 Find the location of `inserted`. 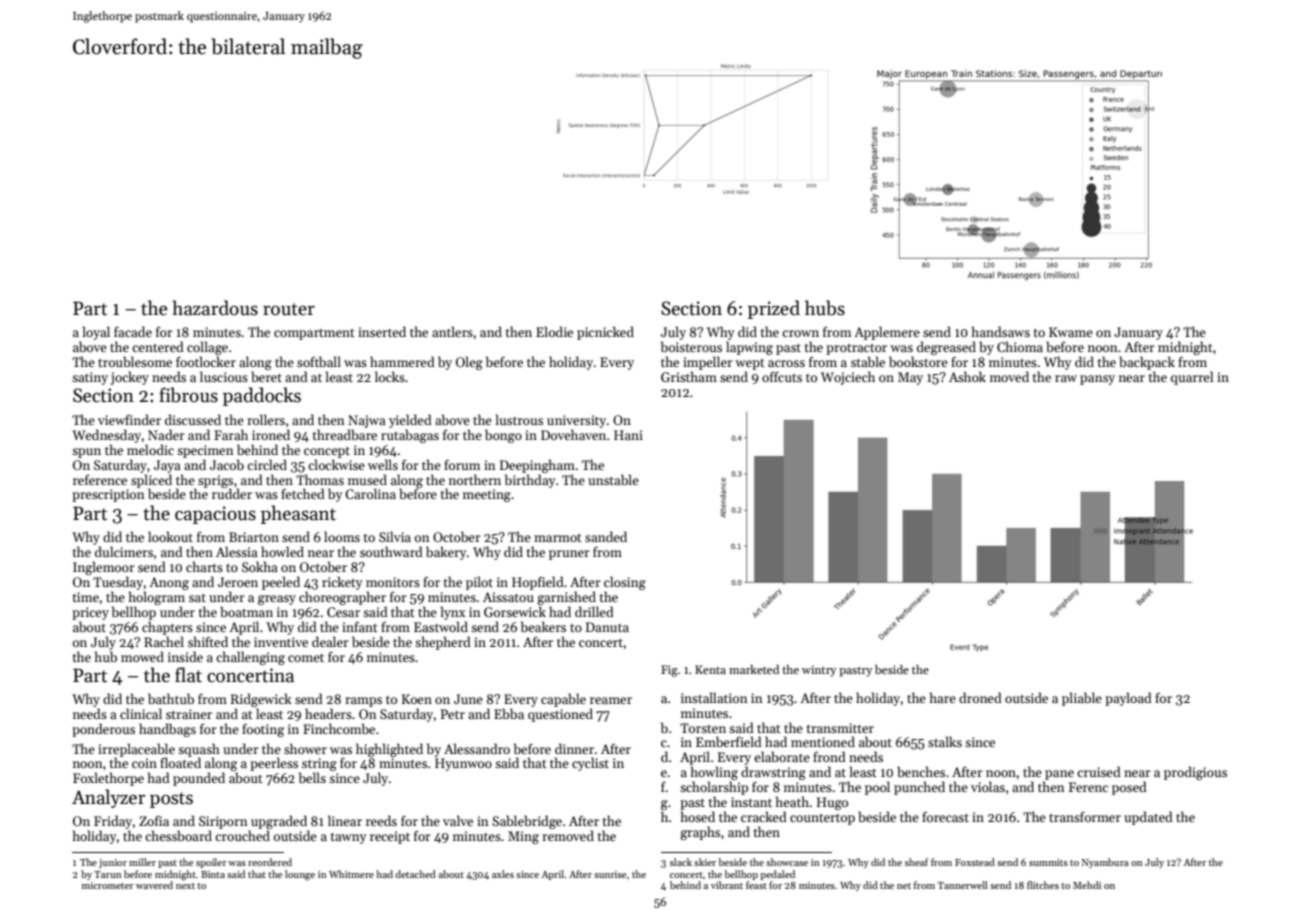

inserted is located at coordinates (382, 331).
